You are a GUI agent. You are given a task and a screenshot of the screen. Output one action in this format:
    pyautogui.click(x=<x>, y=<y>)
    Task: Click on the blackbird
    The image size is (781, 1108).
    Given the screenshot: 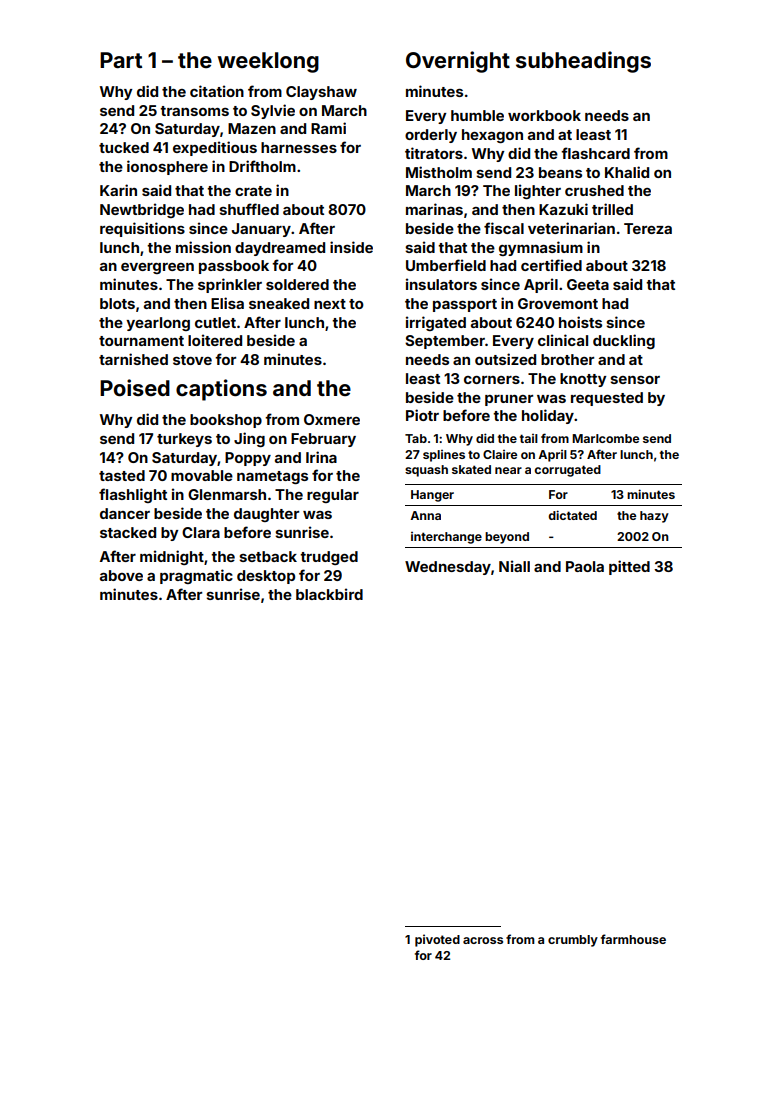 What is the action you would take?
    pyautogui.click(x=329, y=594)
